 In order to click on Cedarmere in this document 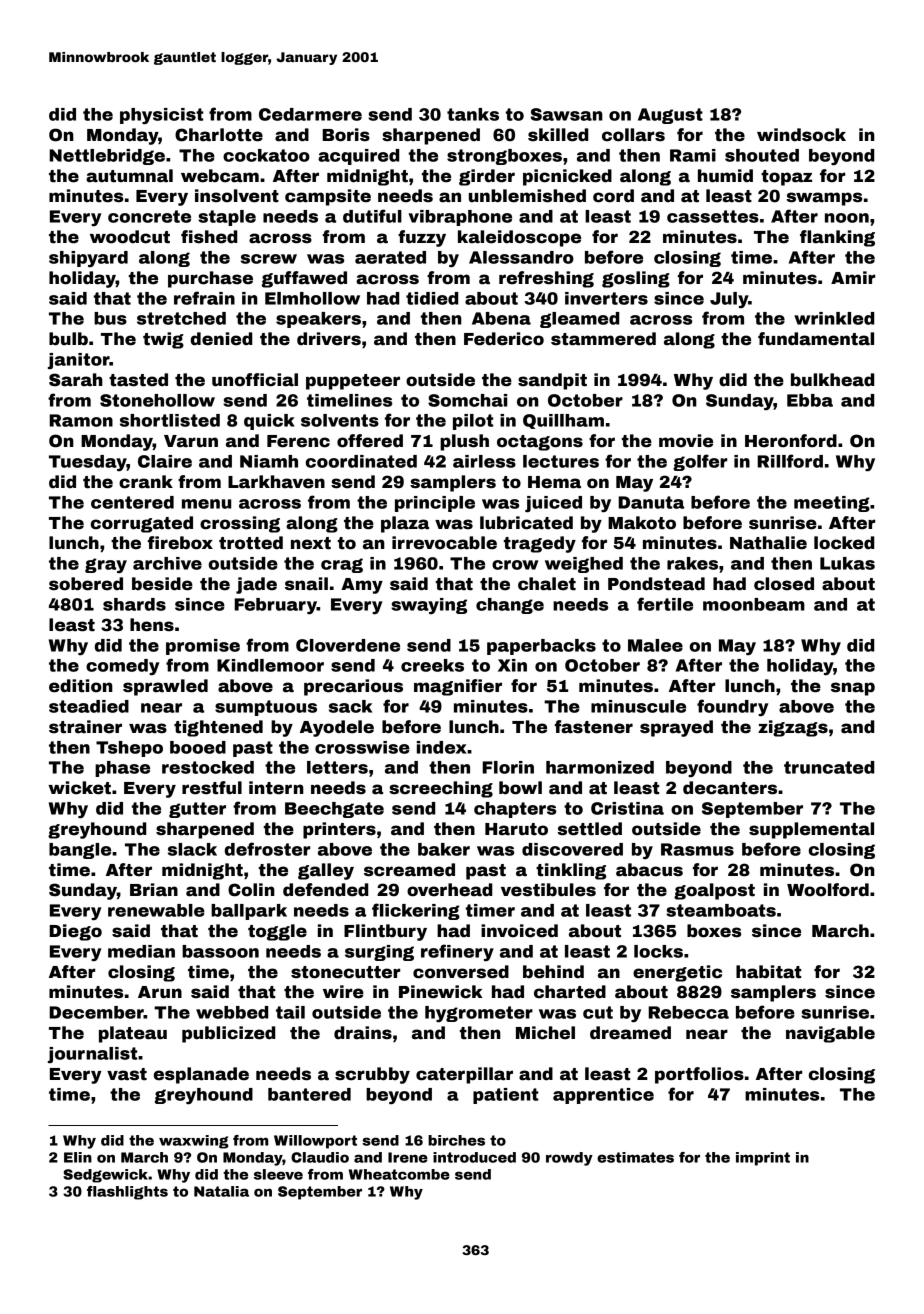, I will do `click(310, 114)`.
